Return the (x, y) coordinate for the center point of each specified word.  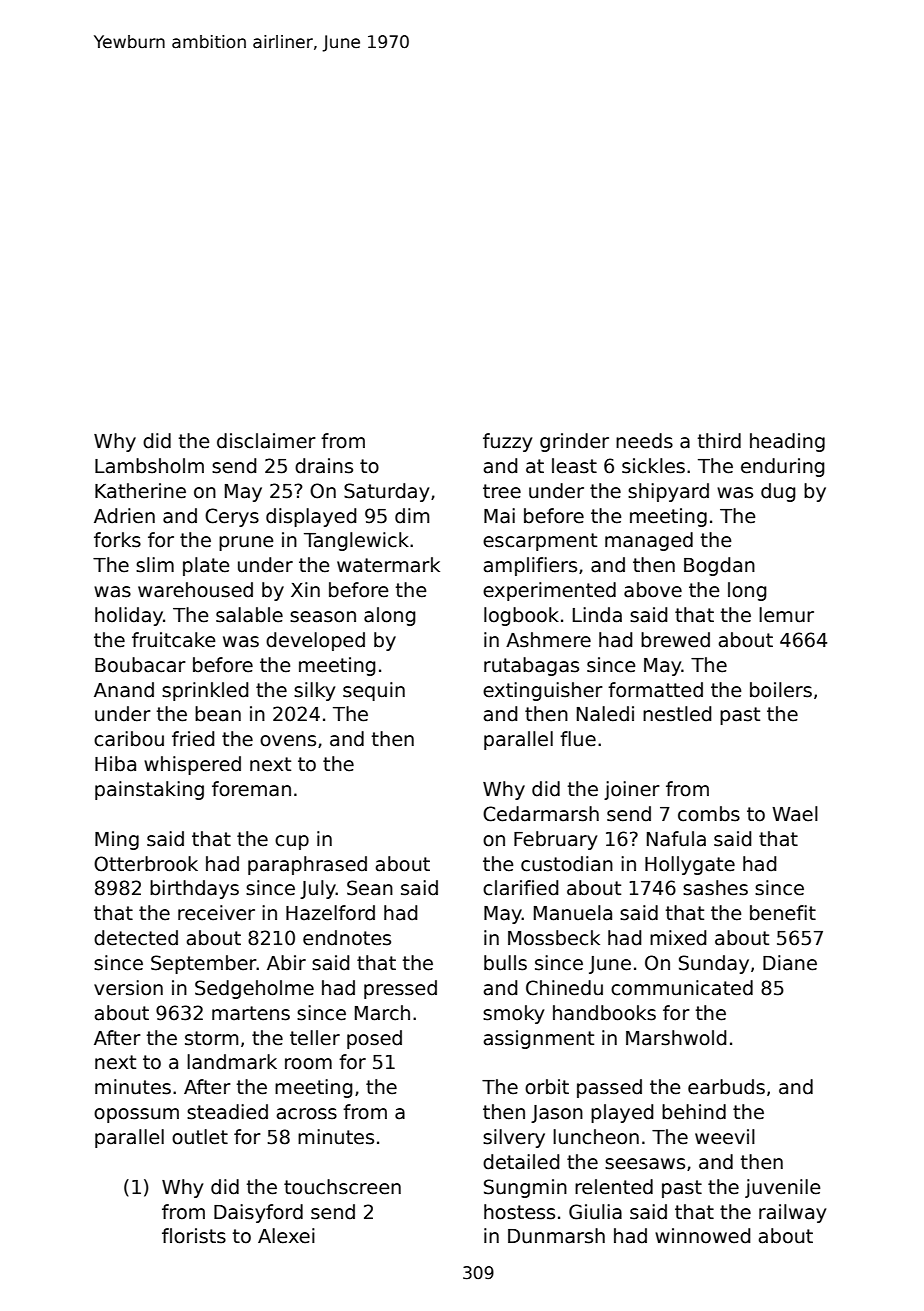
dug (778, 492)
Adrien (124, 516)
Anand (124, 690)
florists (194, 1236)
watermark (388, 565)
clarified (521, 888)
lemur (786, 615)
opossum (136, 1115)
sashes (715, 888)
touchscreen (342, 1187)
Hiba (115, 764)
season (323, 617)
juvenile (783, 1188)
